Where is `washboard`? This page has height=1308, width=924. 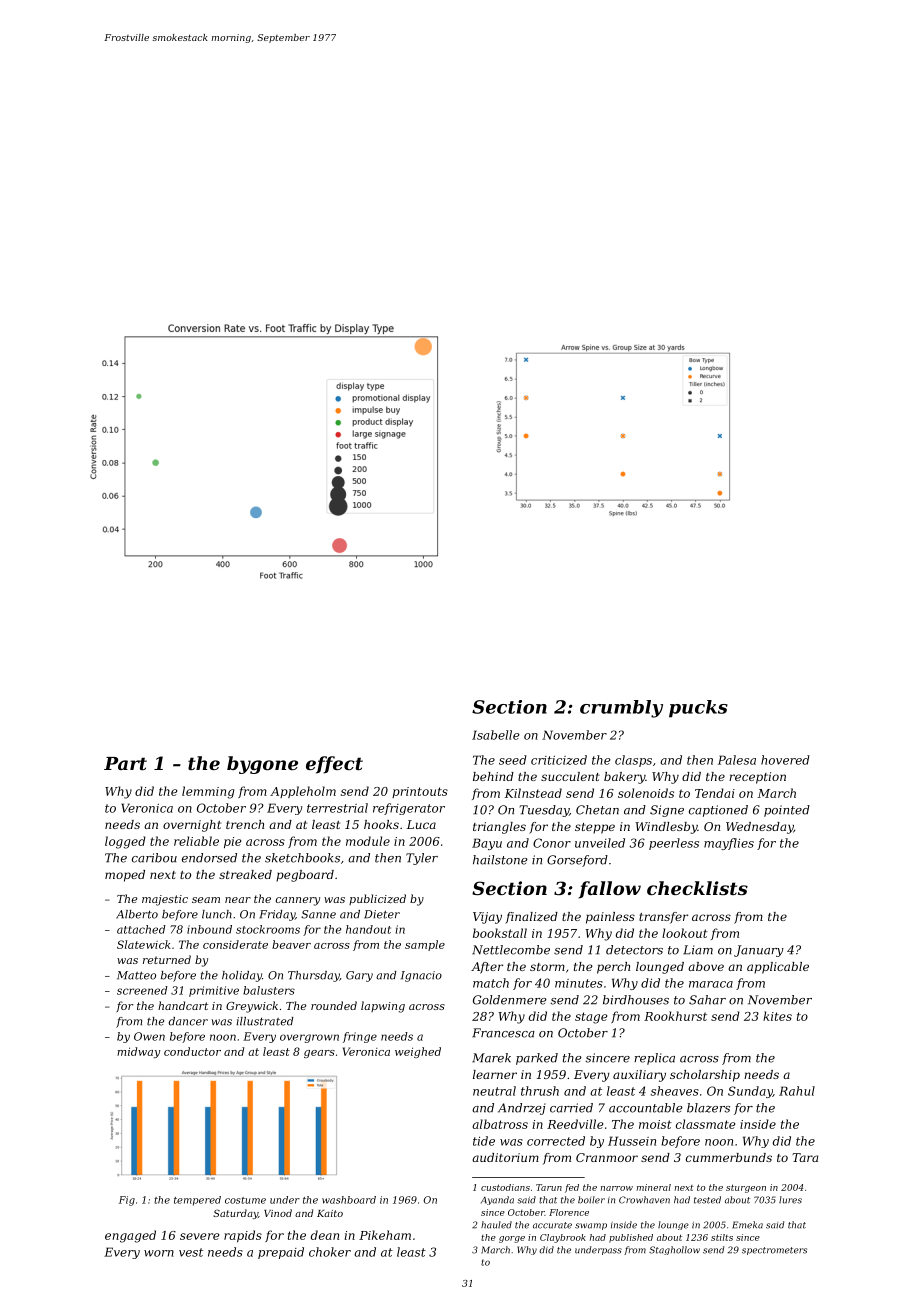 washboard is located at coordinates (349, 1200).
